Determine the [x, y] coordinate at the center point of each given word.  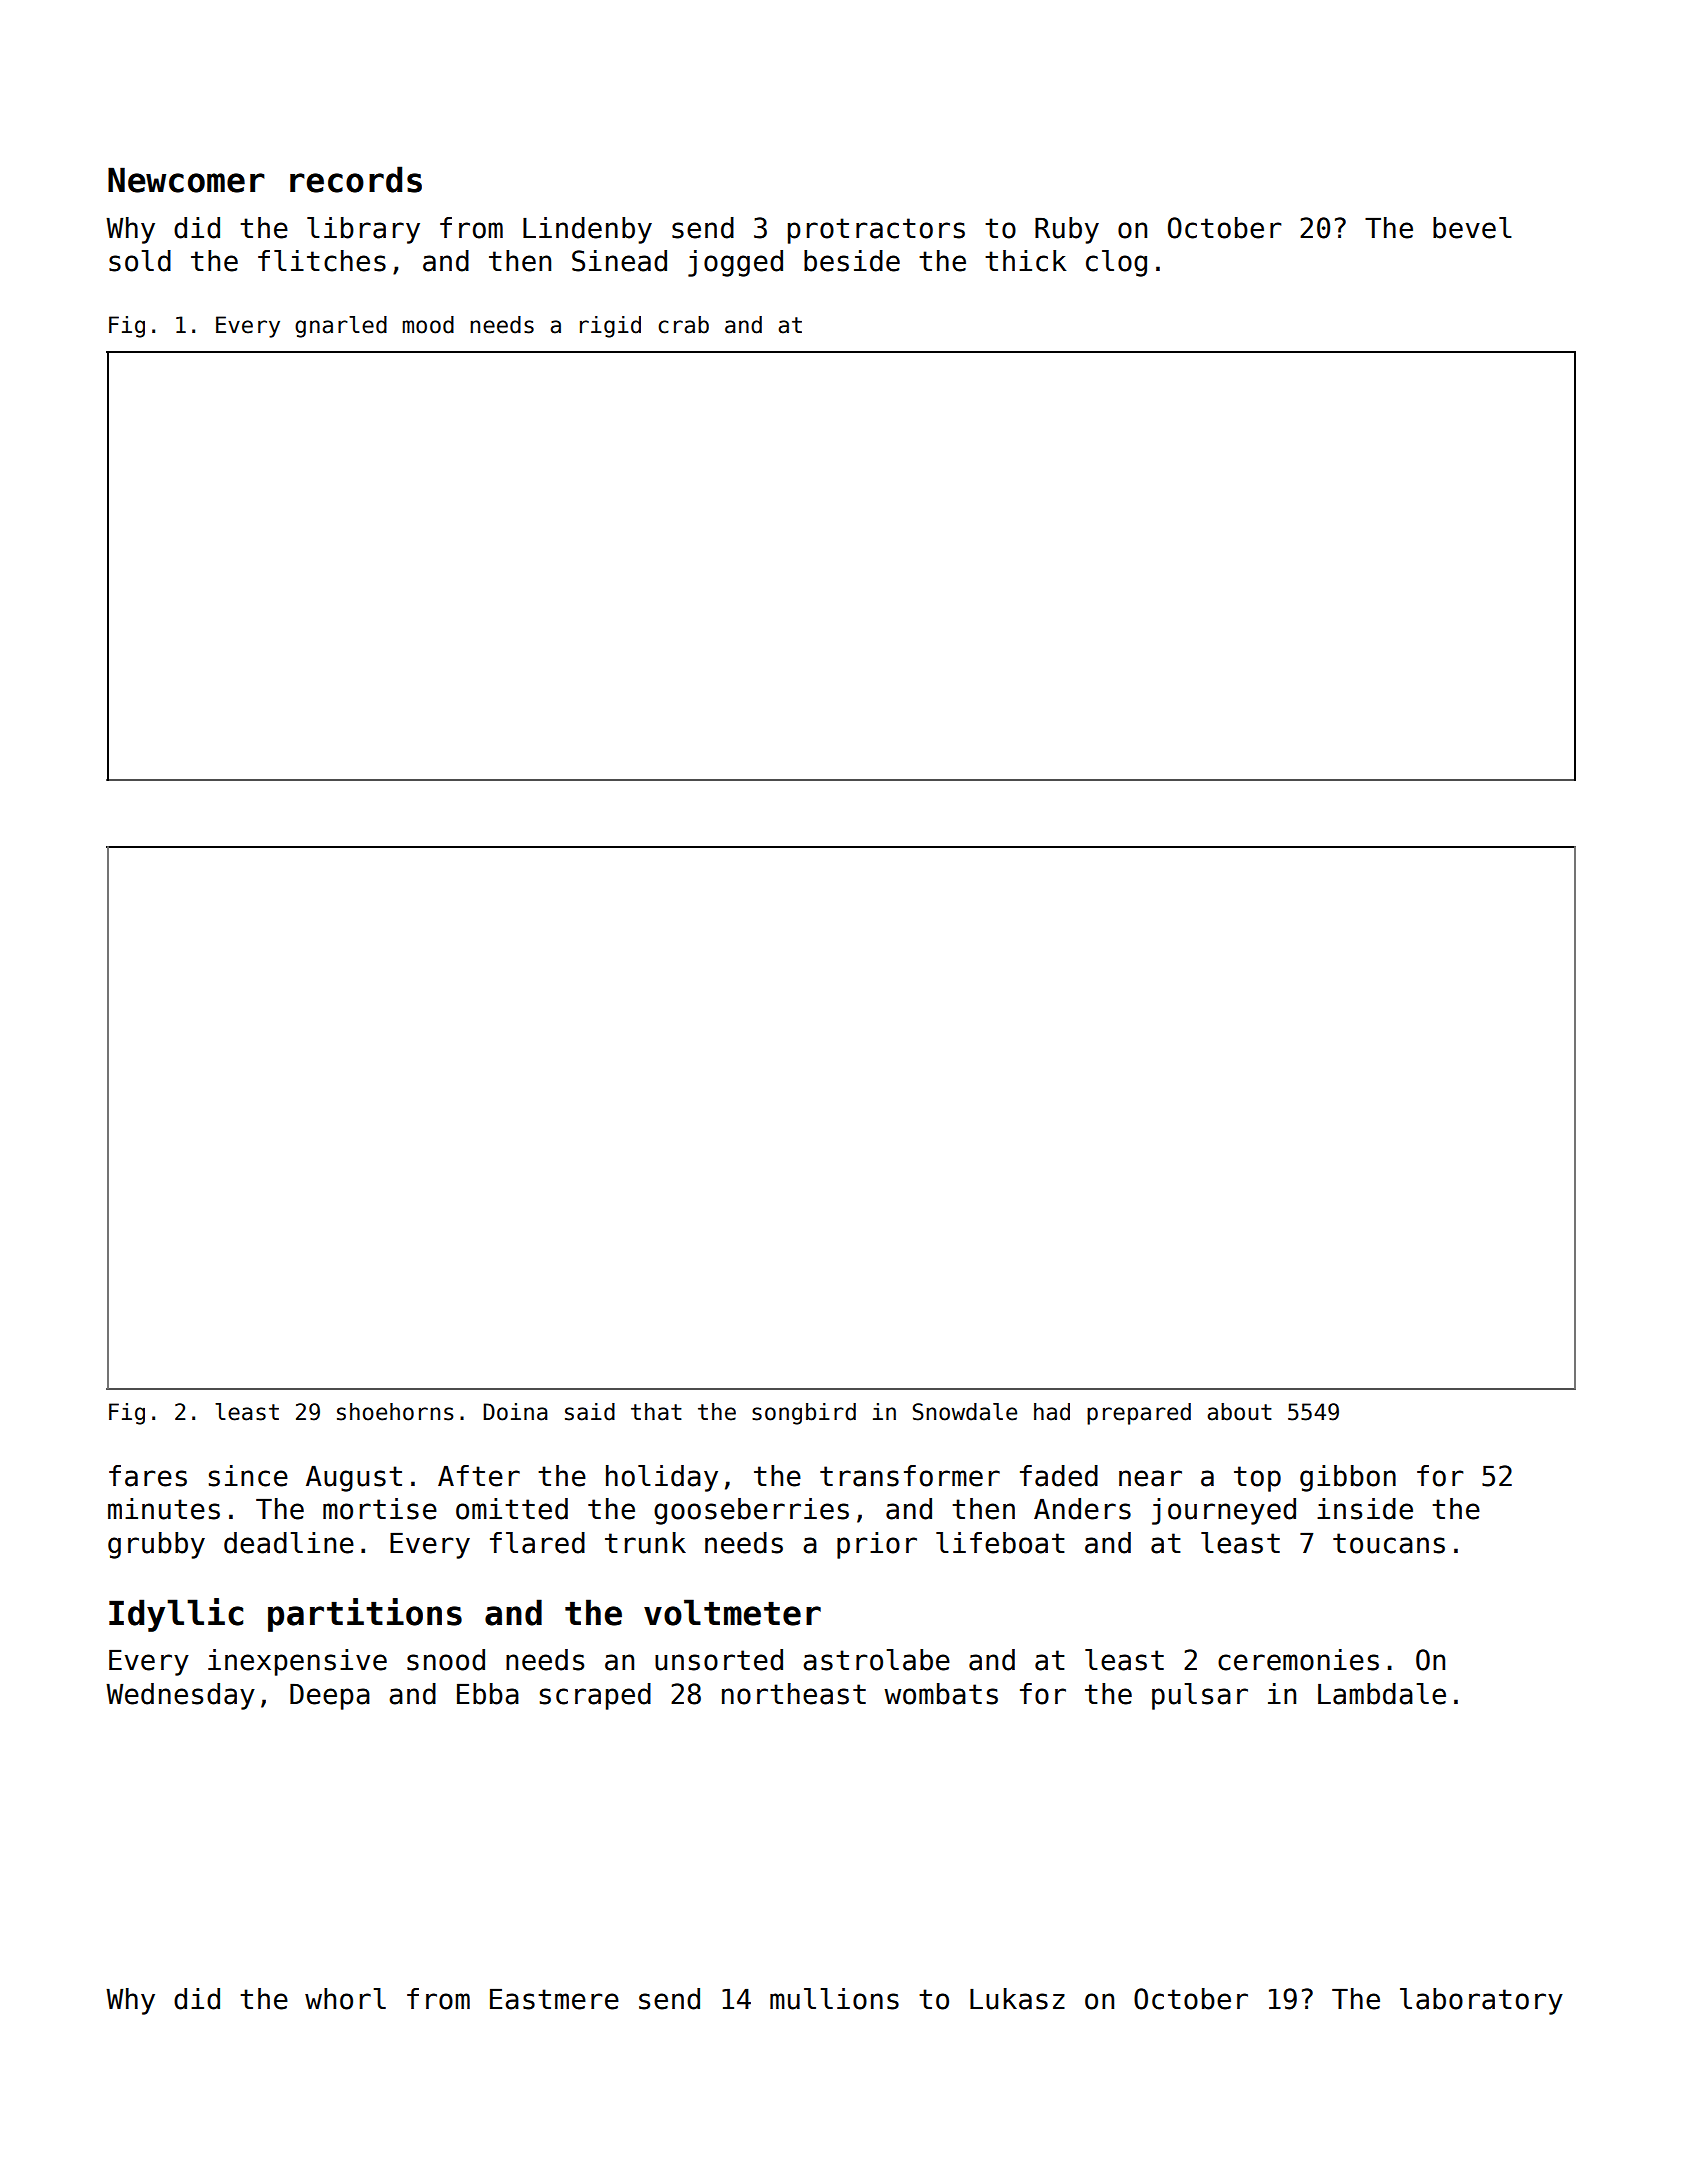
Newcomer [186, 180]
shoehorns [395, 1412]
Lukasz [1017, 1999]
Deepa [330, 1697]
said [590, 1412]
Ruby [1067, 230]
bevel [1472, 228]
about [1239, 1412]
